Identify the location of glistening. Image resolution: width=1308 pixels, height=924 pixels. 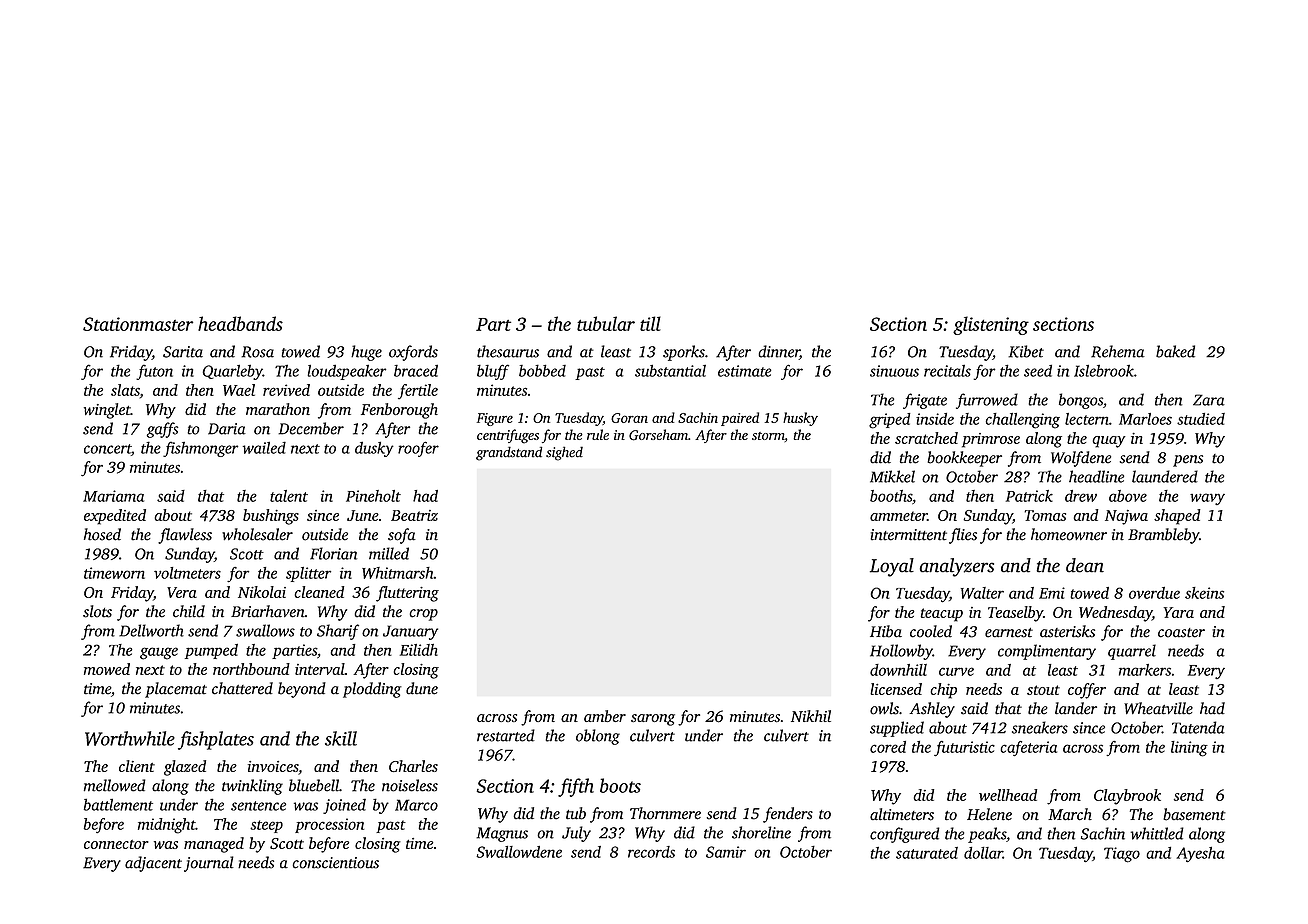
(991, 325).
